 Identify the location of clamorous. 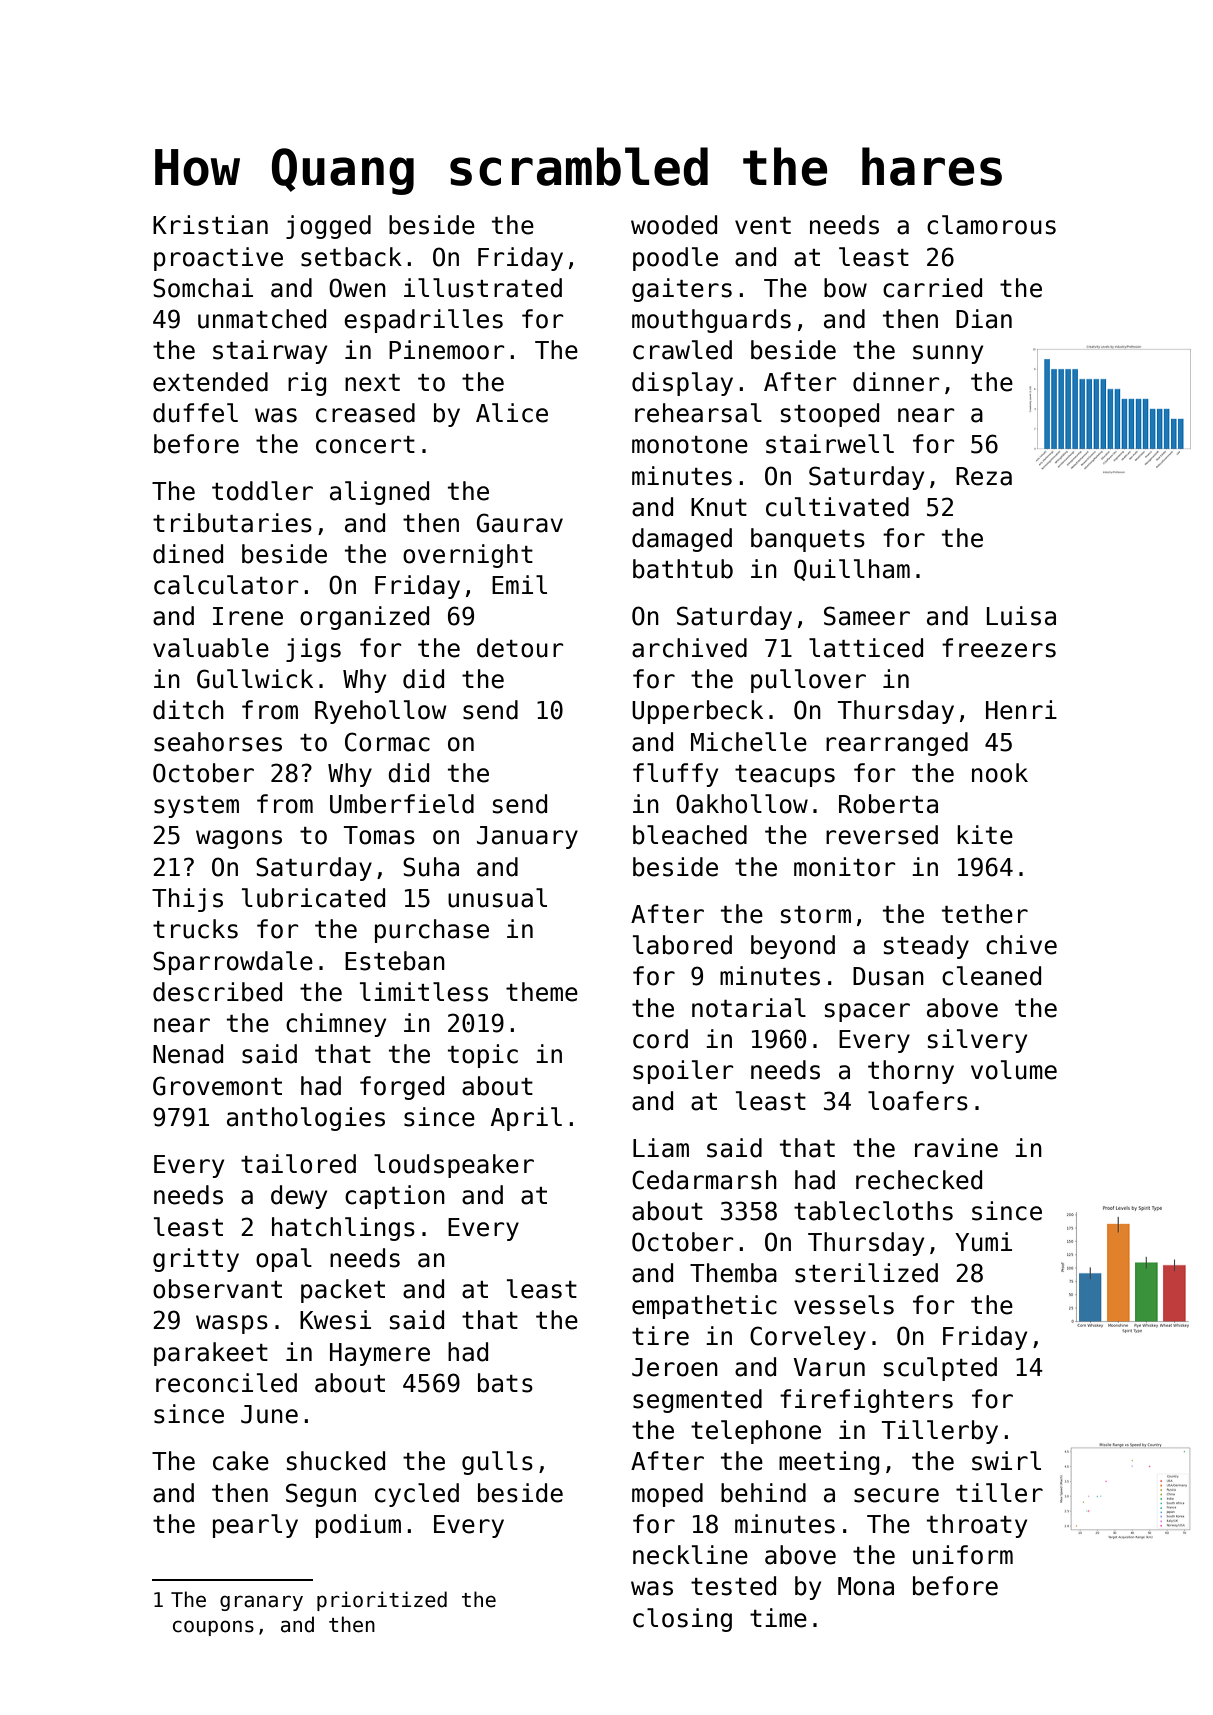
(991, 225).
